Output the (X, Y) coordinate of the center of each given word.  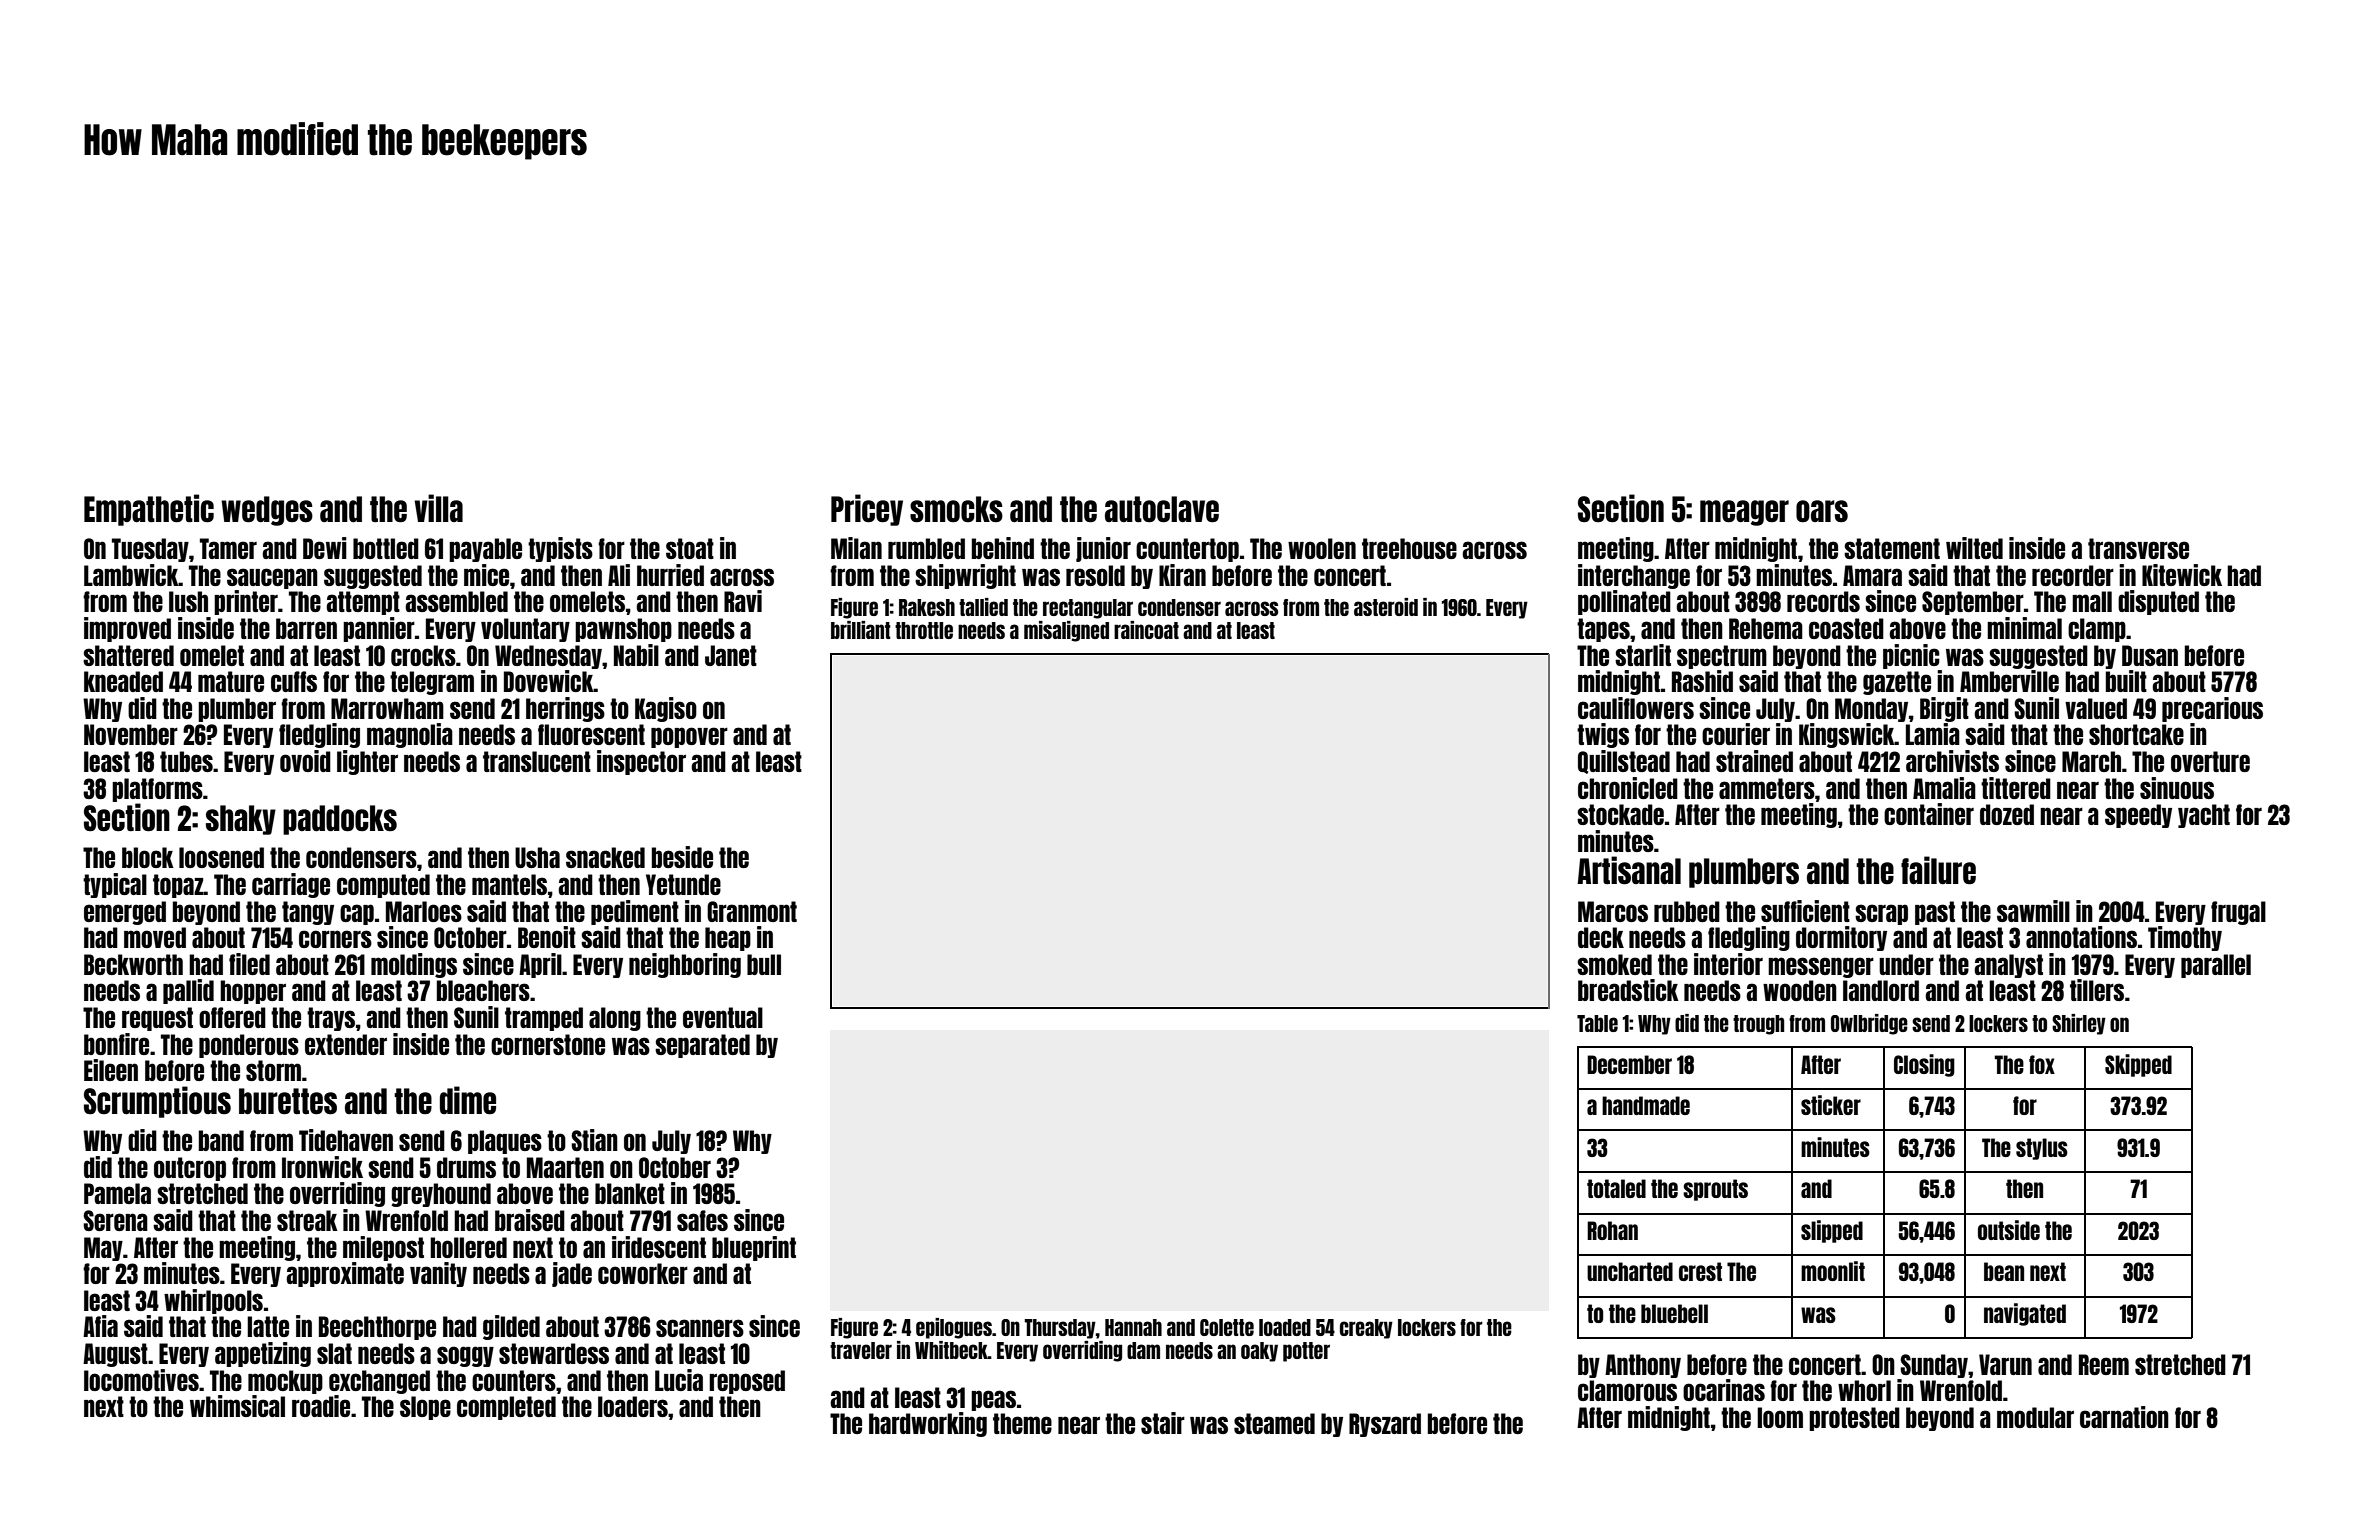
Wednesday (548, 657)
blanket (630, 1193)
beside (682, 857)
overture (2210, 761)
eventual (723, 1017)
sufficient (1805, 911)
